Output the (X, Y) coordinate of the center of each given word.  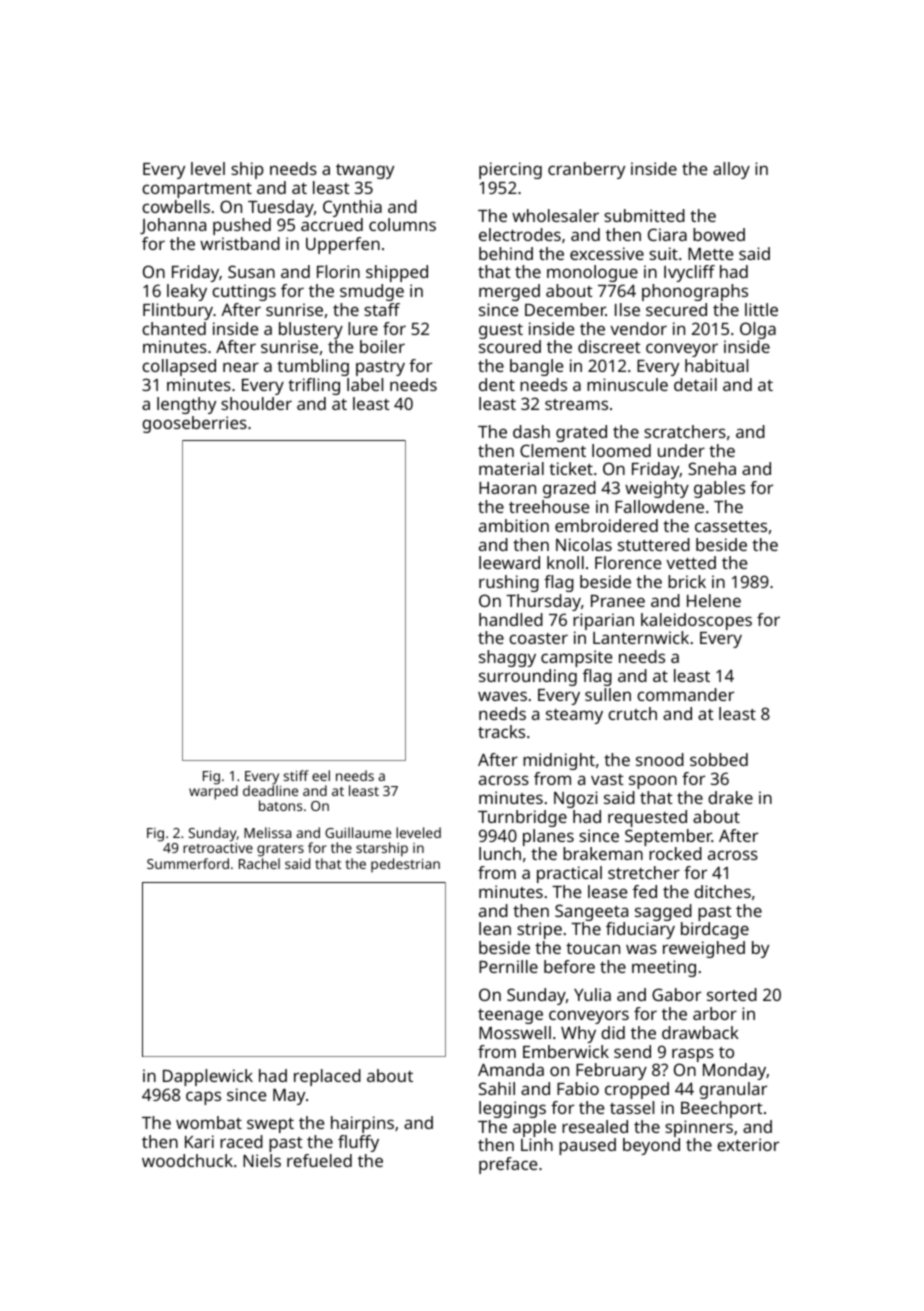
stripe (539, 930)
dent (497, 384)
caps (203, 1098)
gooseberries (194, 424)
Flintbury (178, 311)
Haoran (507, 488)
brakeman (603, 853)
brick (687, 581)
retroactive (218, 848)
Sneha (712, 468)
